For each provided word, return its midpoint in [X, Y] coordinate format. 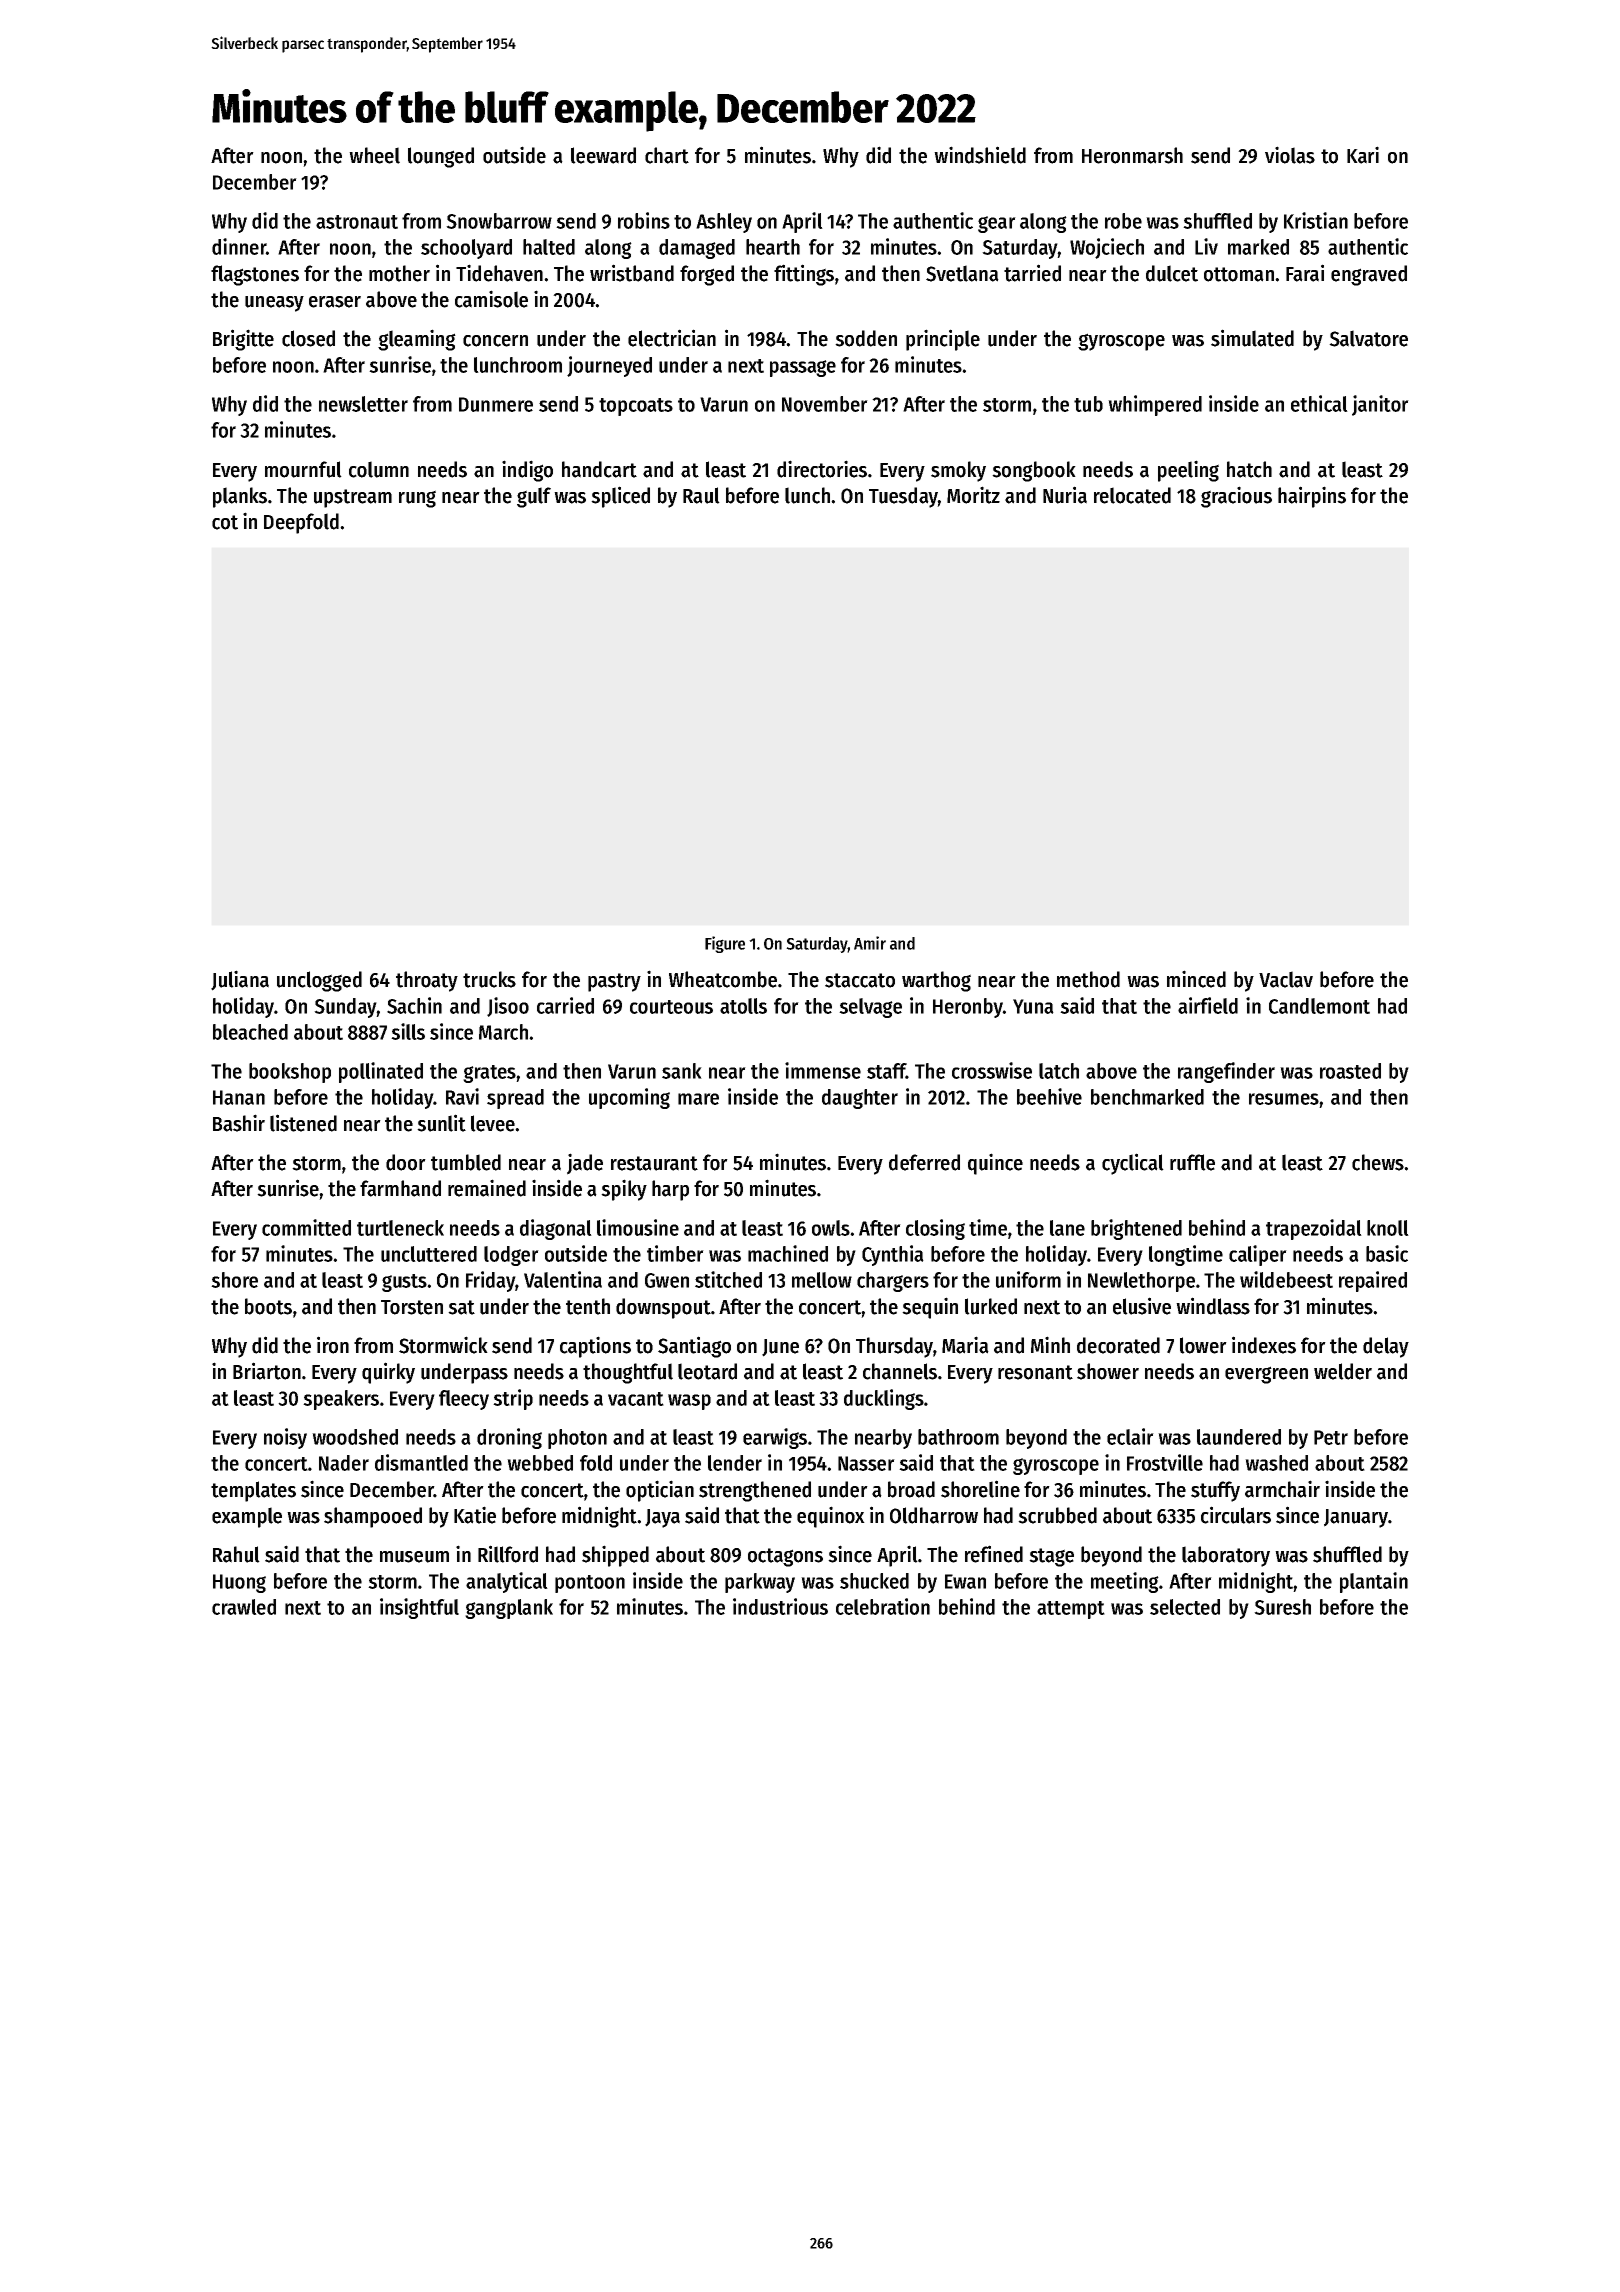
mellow [822, 1280]
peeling [1188, 471]
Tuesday [903, 497]
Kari [1363, 155]
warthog [936, 981]
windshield [980, 155]
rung [417, 499]
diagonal [556, 1229]
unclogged [319, 981]
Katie [475, 1515]
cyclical [1133, 1164]
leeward [603, 155]
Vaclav [1286, 979]
